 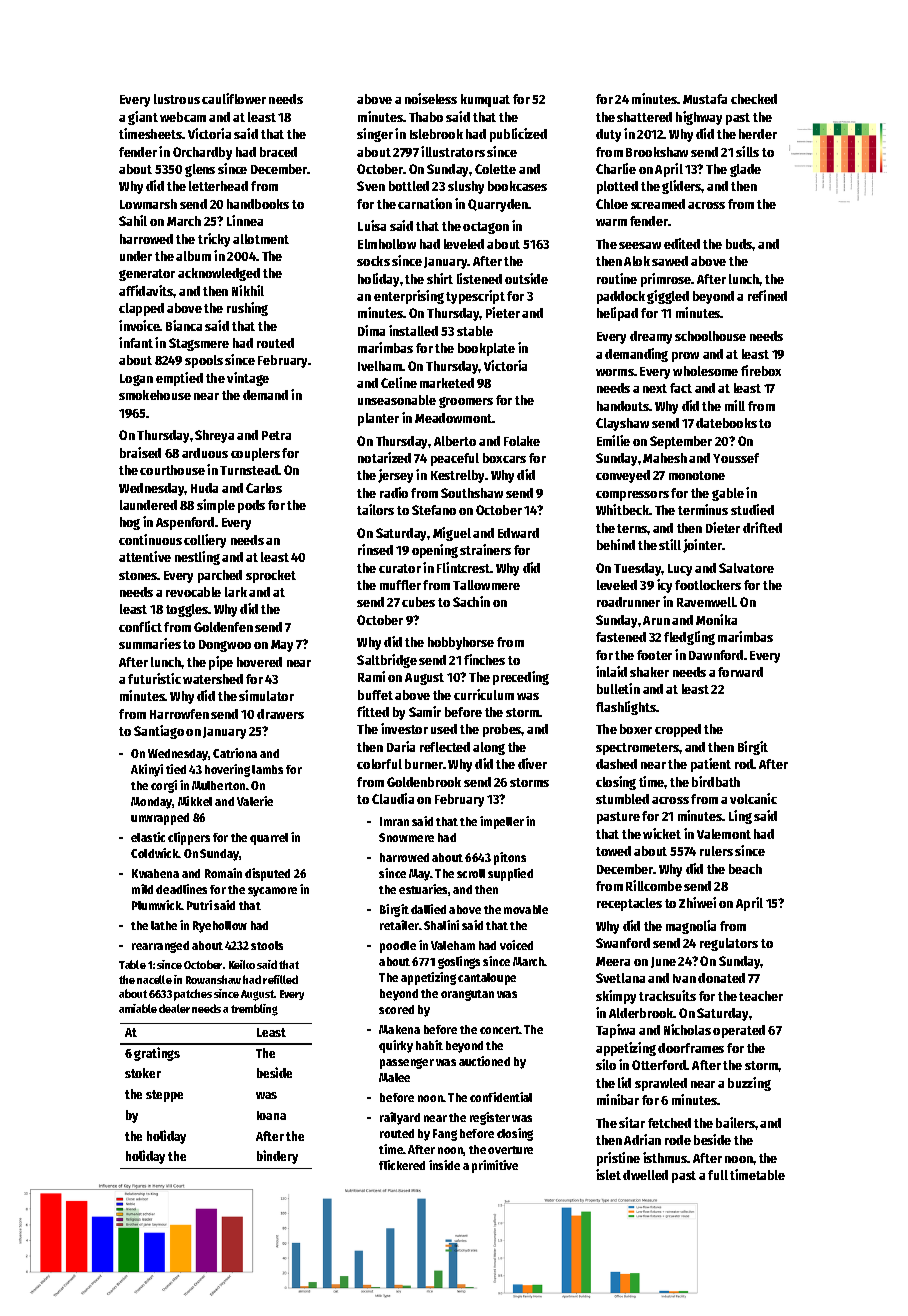 What do you see at coordinates (613, 961) in the screenshot?
I see `Meera` at bounding box center [613, 961].
